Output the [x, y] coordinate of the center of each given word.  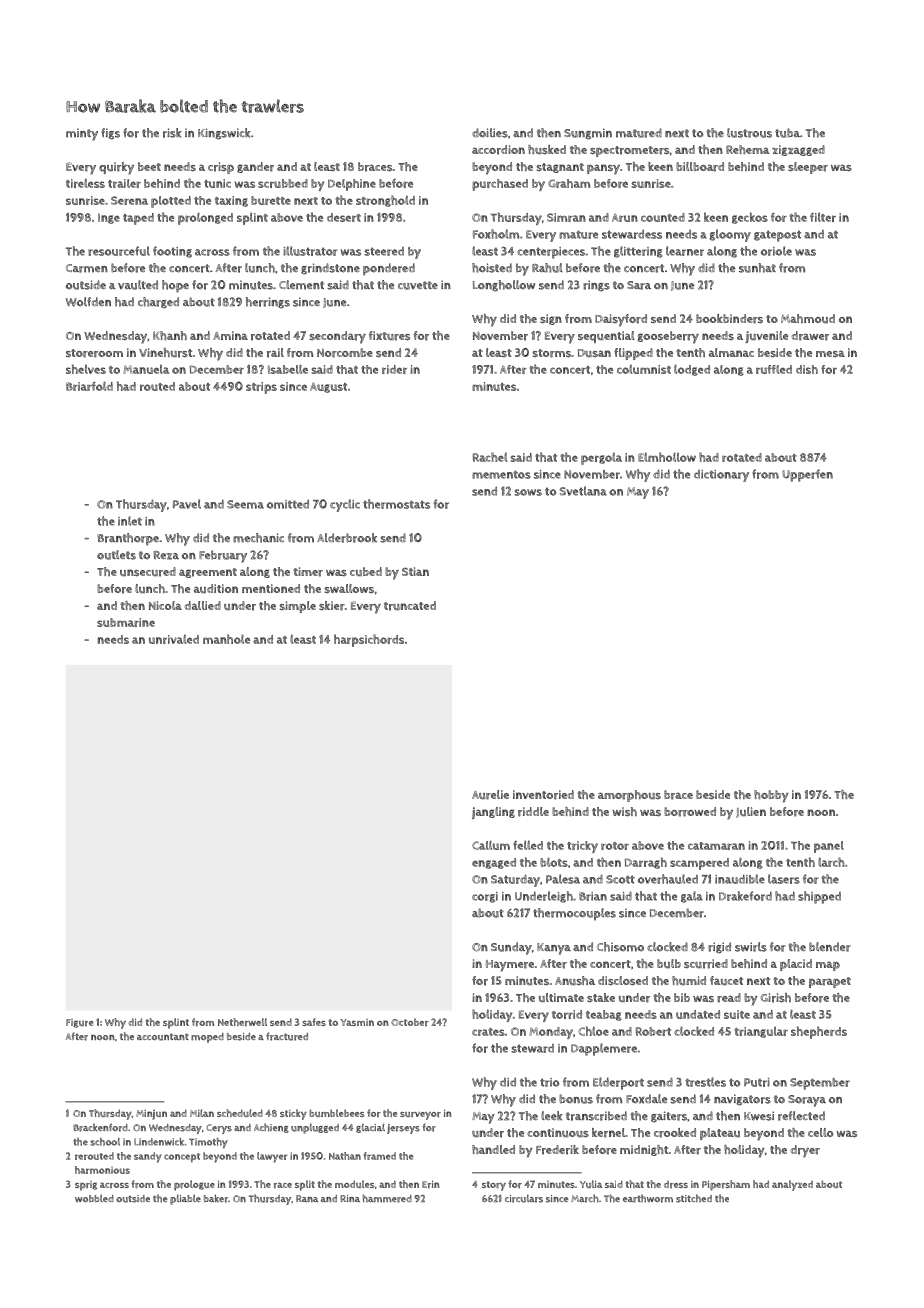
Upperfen [807, 475]
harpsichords [369, 640]
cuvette [418, 285]
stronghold [385, 201]
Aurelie [490, 795]
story [494, 1186]
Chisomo [620, 947]
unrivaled [174, 639]
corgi [485, 897]
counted [663, 217]
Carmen [87, 268]
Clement [301, 285]
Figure [80, 1023]
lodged [692, 370]
